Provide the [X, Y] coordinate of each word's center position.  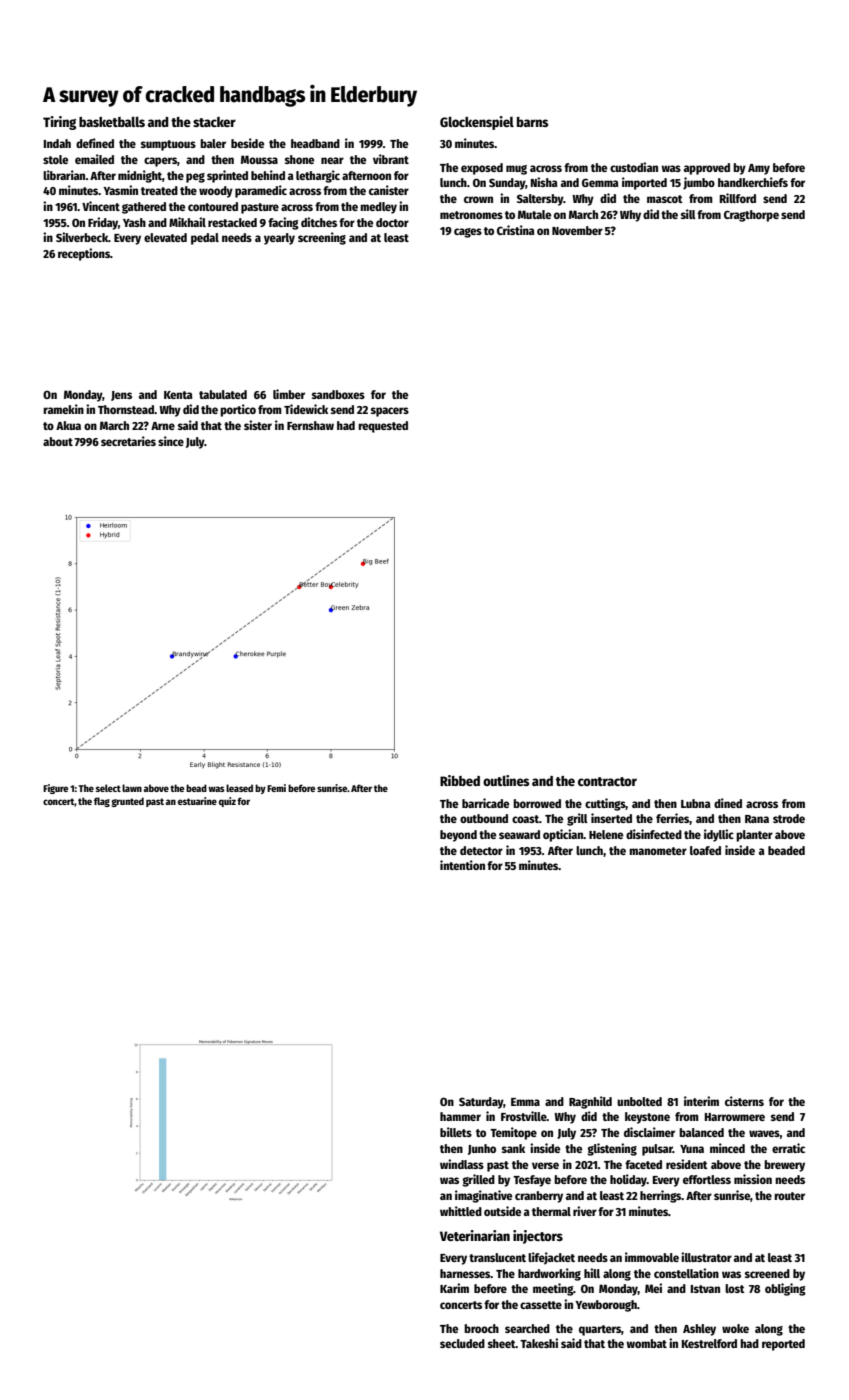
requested [383, 427]
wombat [646, 1343]
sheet [502, 1343]
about [58, 441]
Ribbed [460, 780]
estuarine [197, 801]
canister [389, 190]
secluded [462, 1343]
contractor [607, 781]
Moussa [259, 159]
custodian [634, 167]
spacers [390, 412]
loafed [705, 850]
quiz [227, 802]
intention [462, 865]
